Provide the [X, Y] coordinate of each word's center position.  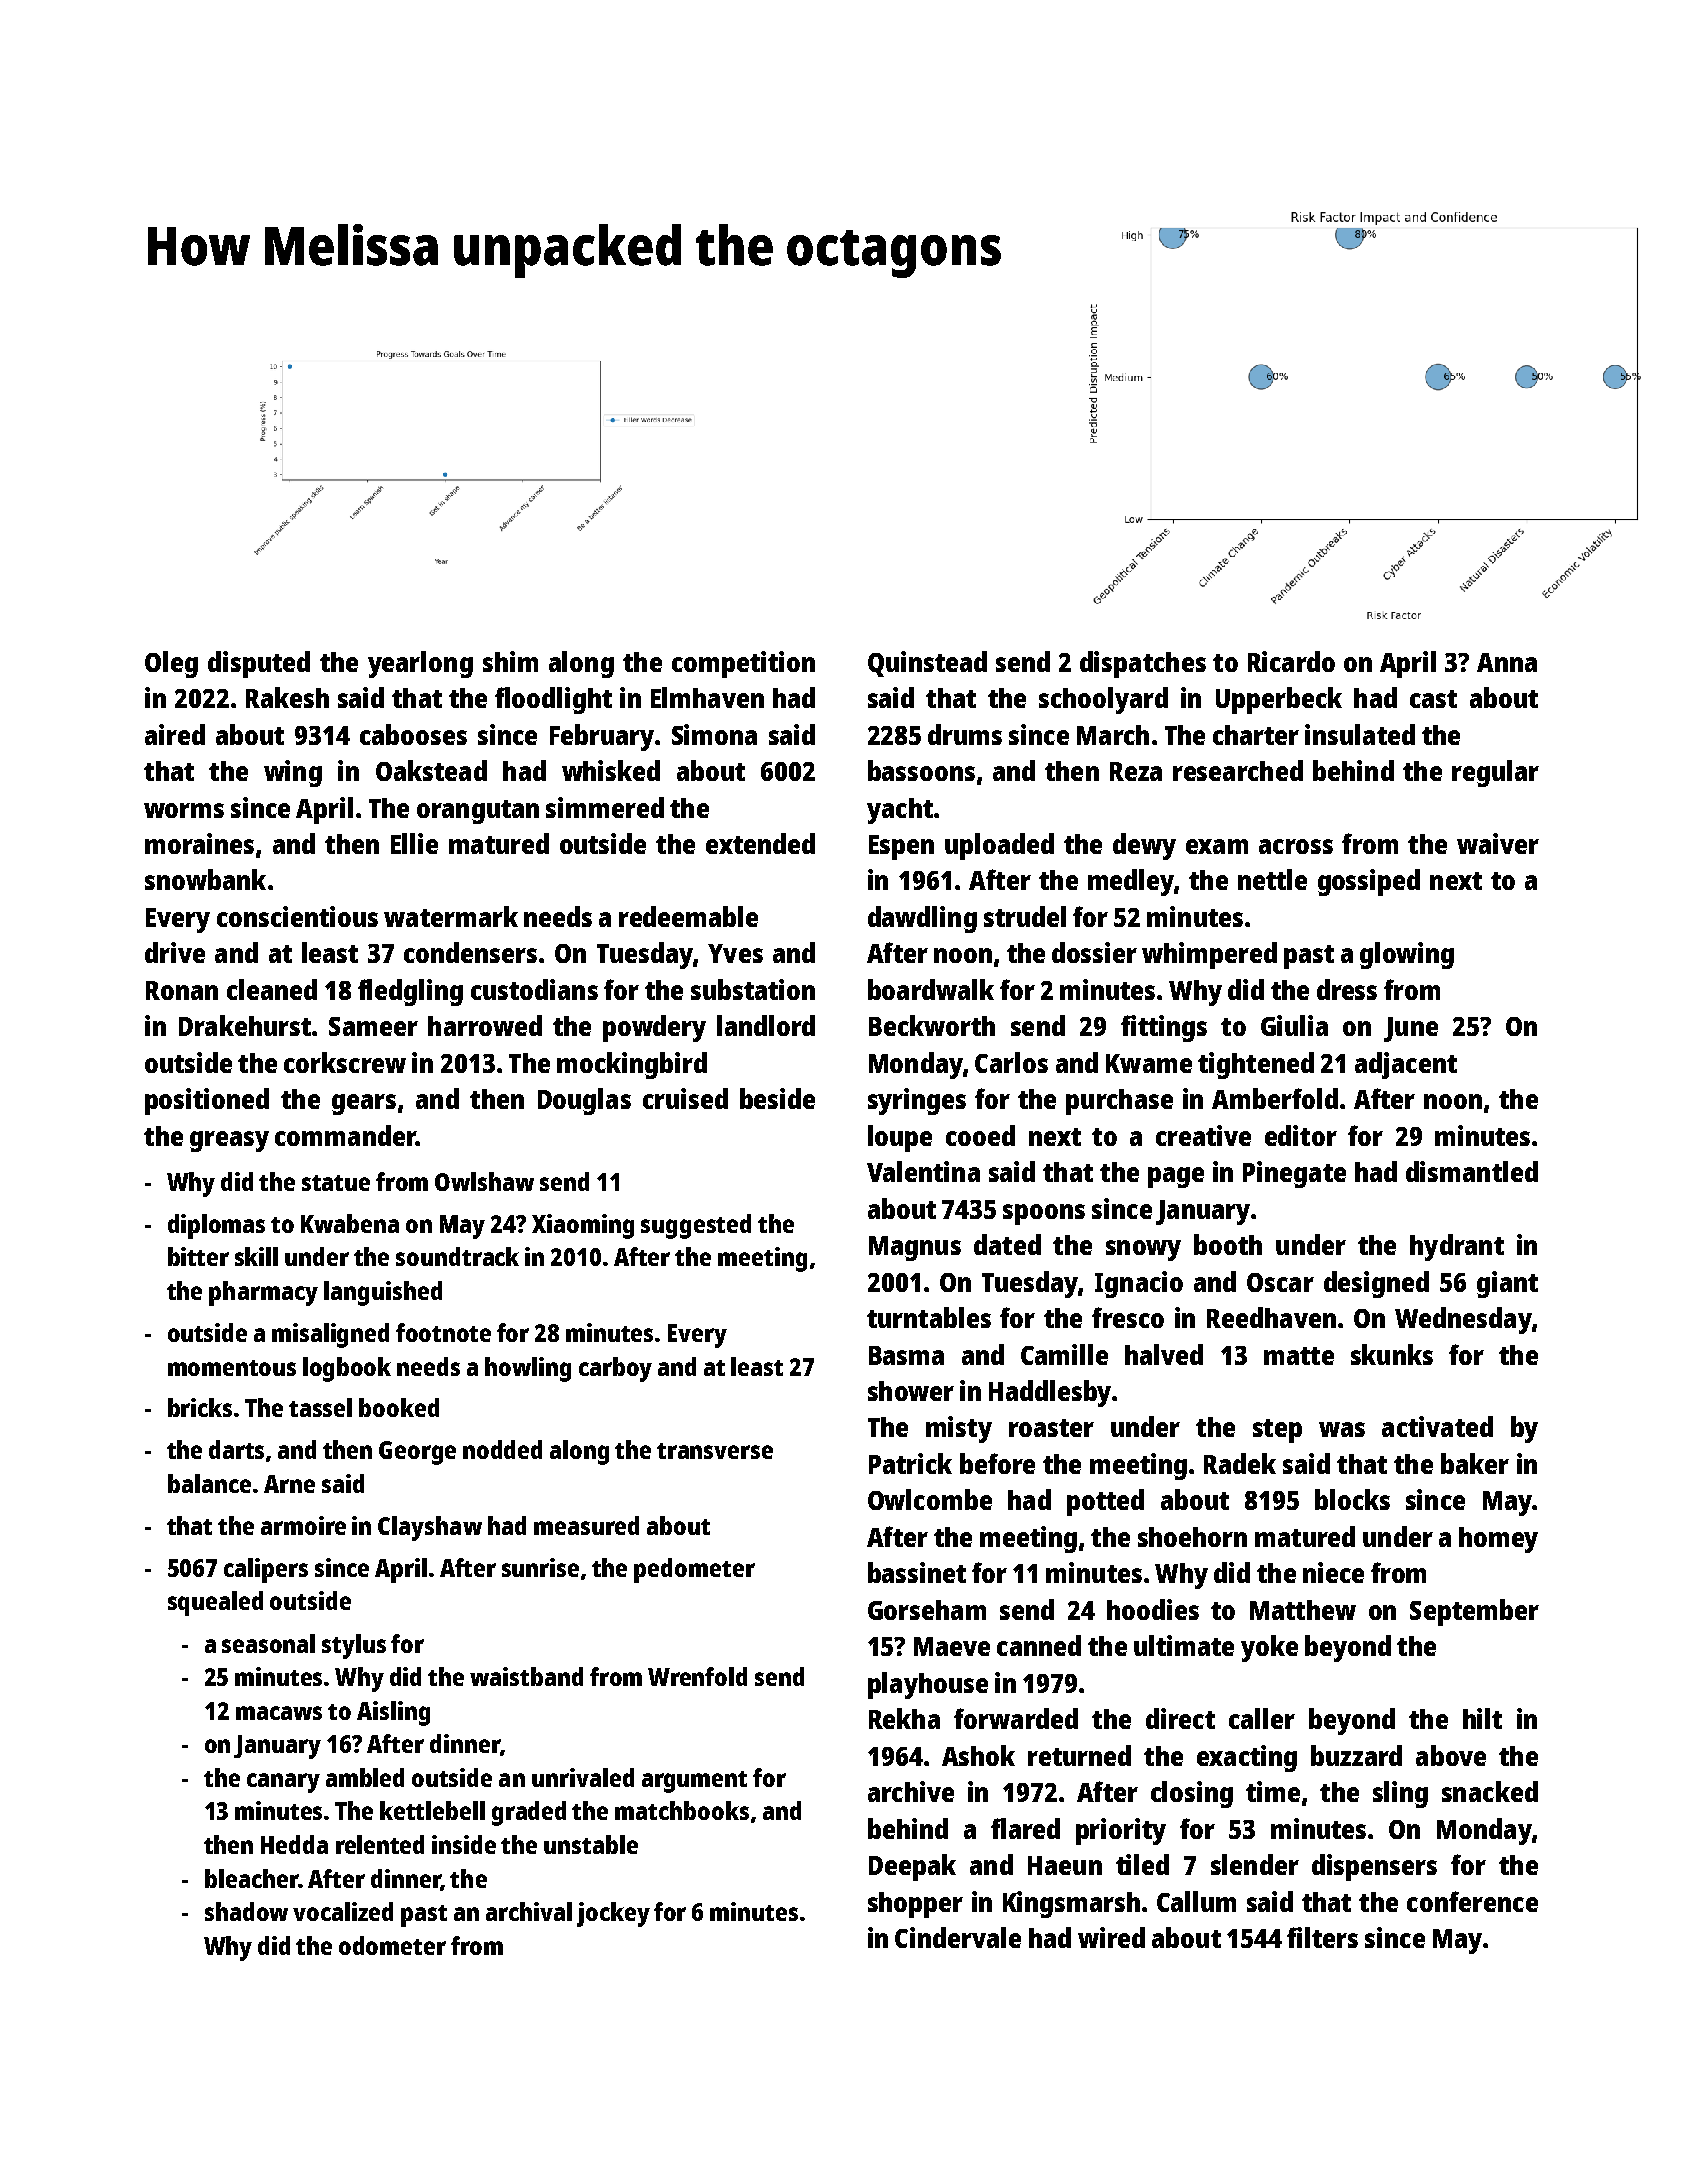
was [1342, 1429]
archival [529, 1911]
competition [743, 664]
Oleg [171, 664]
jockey [613, 1914]
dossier [1094, 952]
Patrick [910, 1463]
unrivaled [583, 1777]
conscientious [297, 916]
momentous [232, 1368]
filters [1322, 1937]
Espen [901, 847]
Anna [1507, 662]
